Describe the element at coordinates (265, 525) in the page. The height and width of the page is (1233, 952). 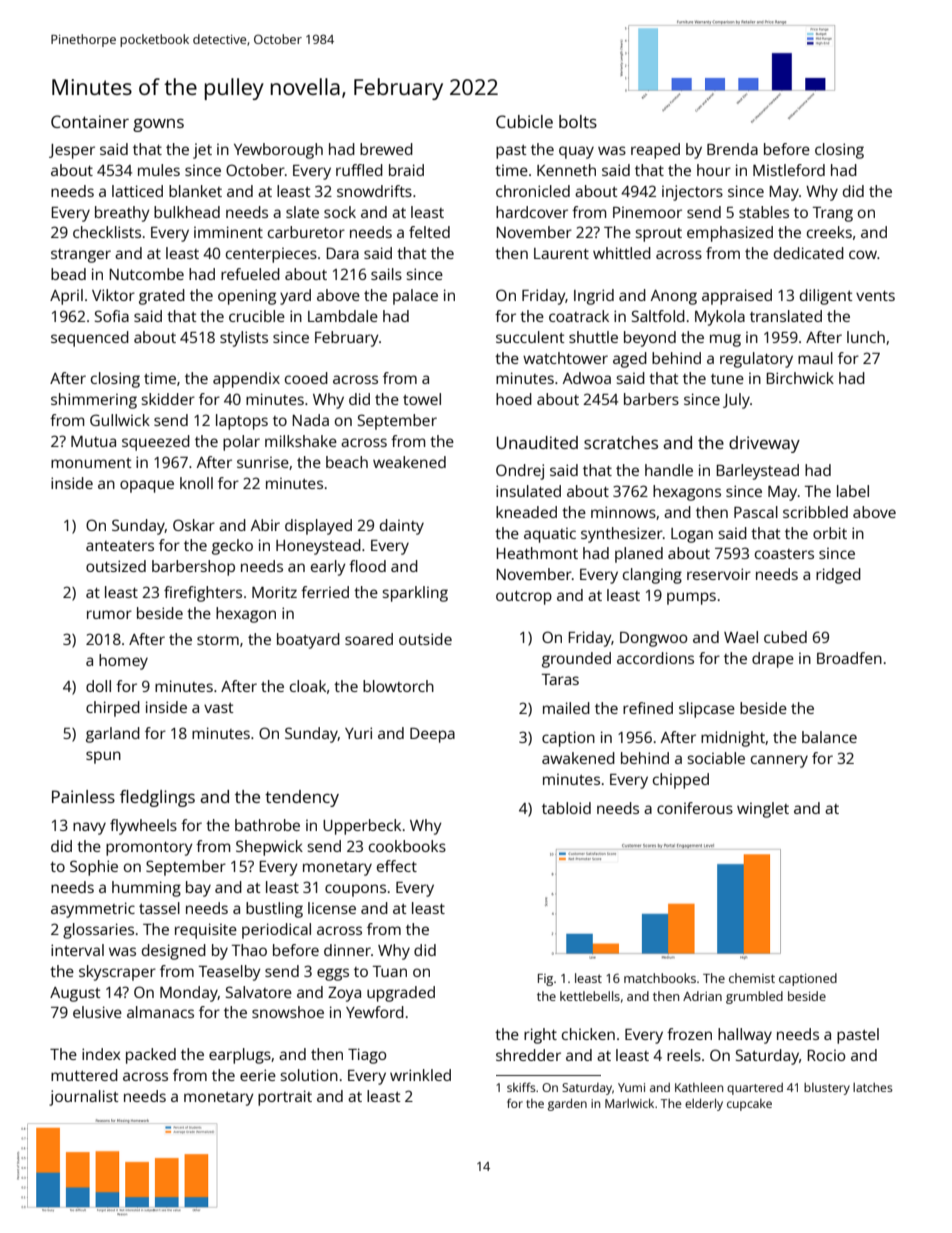
I see `Abir` at that location.
